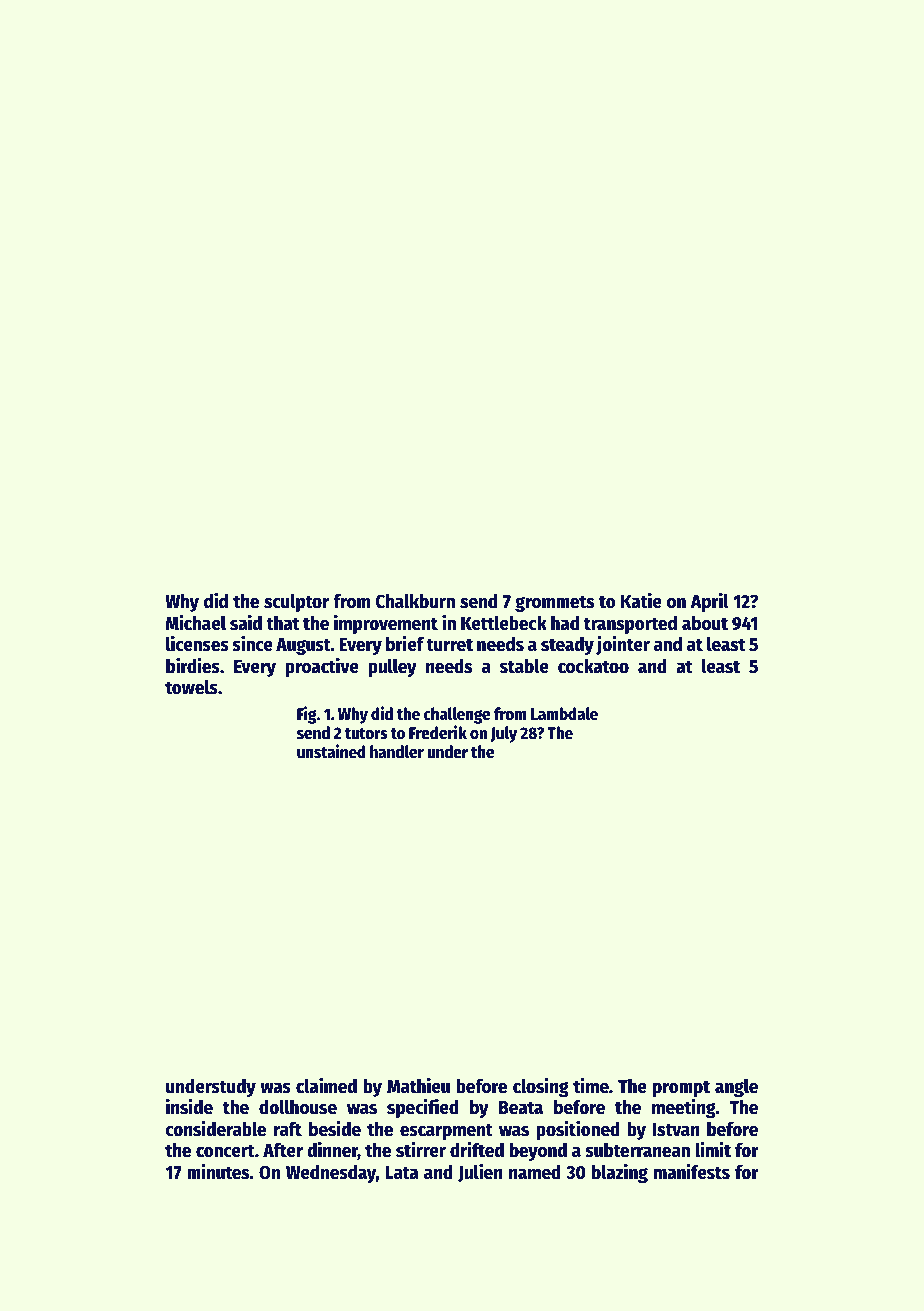  What do you see at coordinates (197, 644) in the screenshot?
I see `licenses` at bounding box center [197, 644].
